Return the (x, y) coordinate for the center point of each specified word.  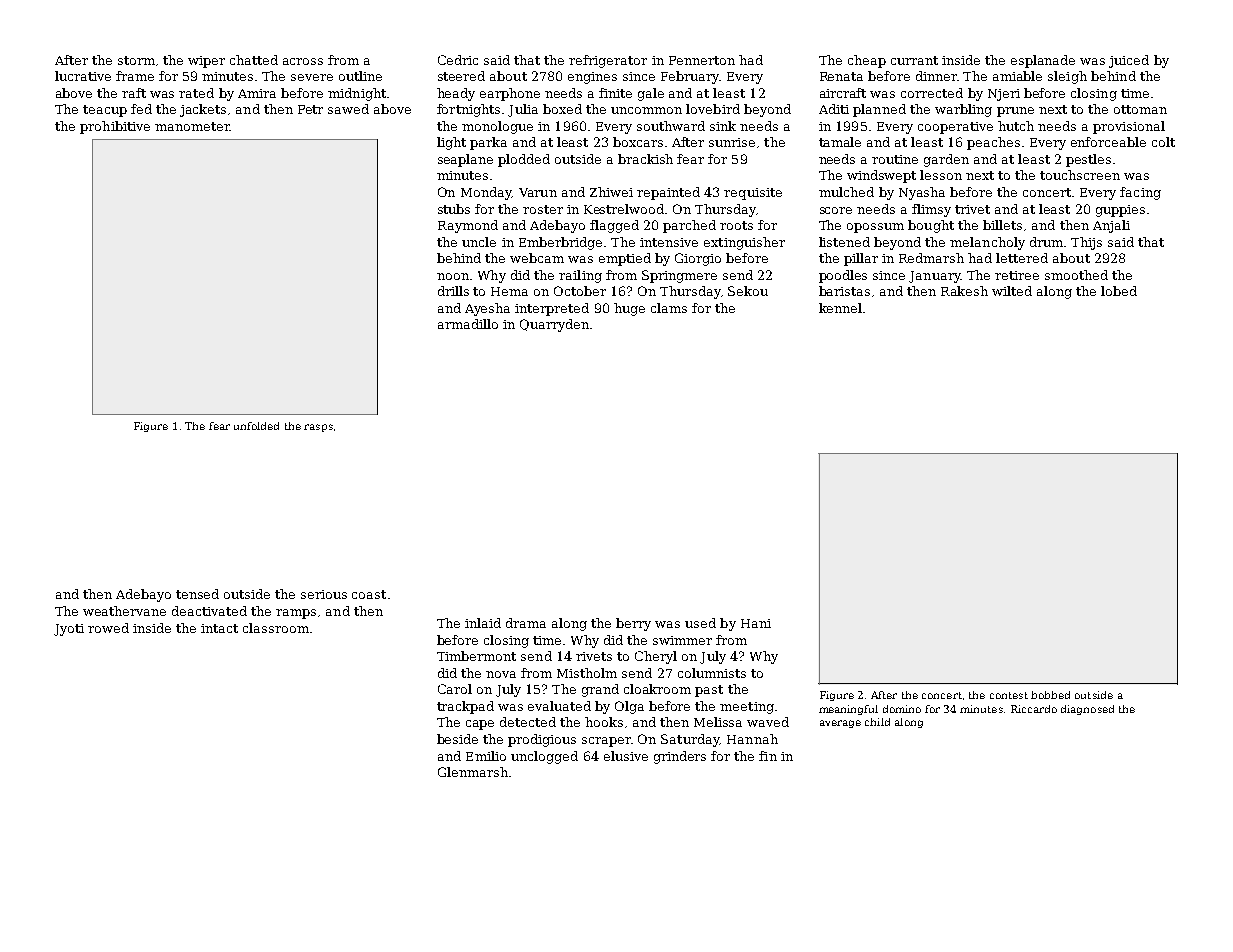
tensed (197, 594)
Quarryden (554, 325)
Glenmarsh (473, 772)
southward (671, 126)
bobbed (1050, 695)
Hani (756, 623)
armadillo (468, 324)
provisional (1129, 127)
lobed (1119, 291)
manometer (192, 126)
